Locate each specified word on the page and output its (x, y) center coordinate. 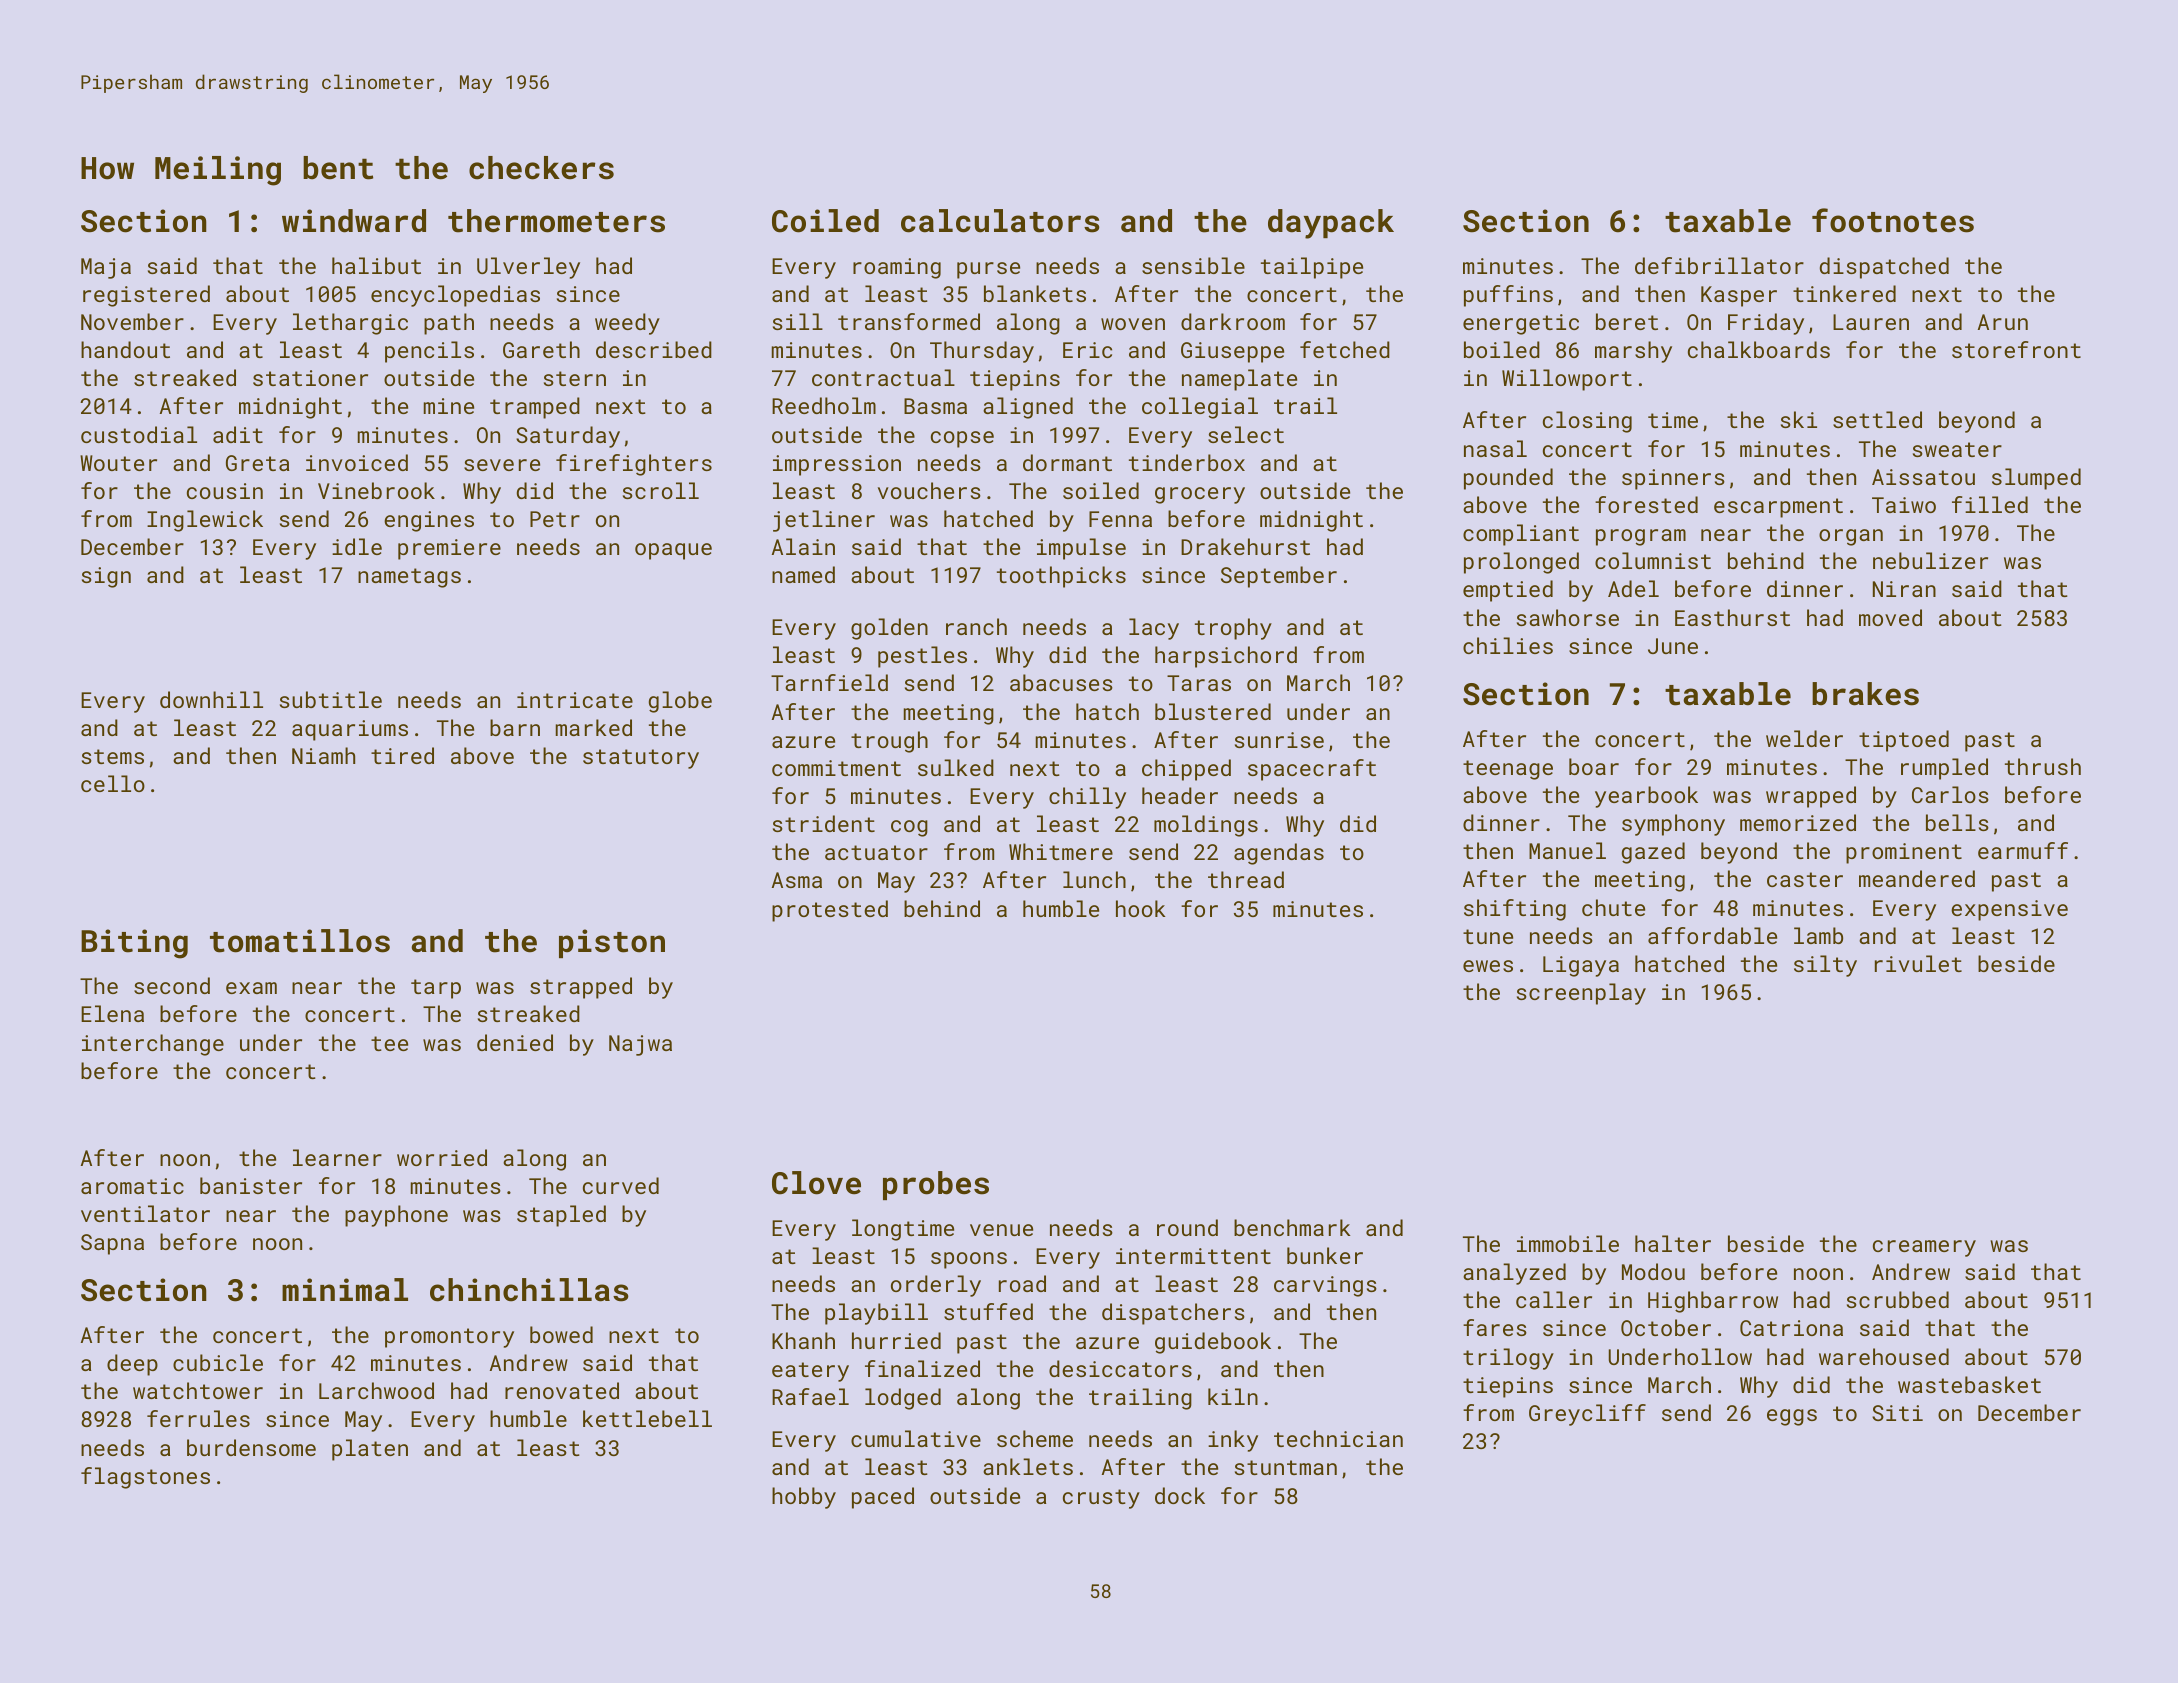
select (1246, 434)
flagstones (145, 1478)
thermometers (556, 221)
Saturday (568, 437)
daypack (1331, 224)
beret (1627, 321)
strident (824, 823)
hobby (804, 1498)
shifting (1515, 910)
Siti (1897, 1413)
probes (936, 1185)
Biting (134, 944)
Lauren (1871, 322)
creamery (1924, 1248)
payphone (396, 1216)
